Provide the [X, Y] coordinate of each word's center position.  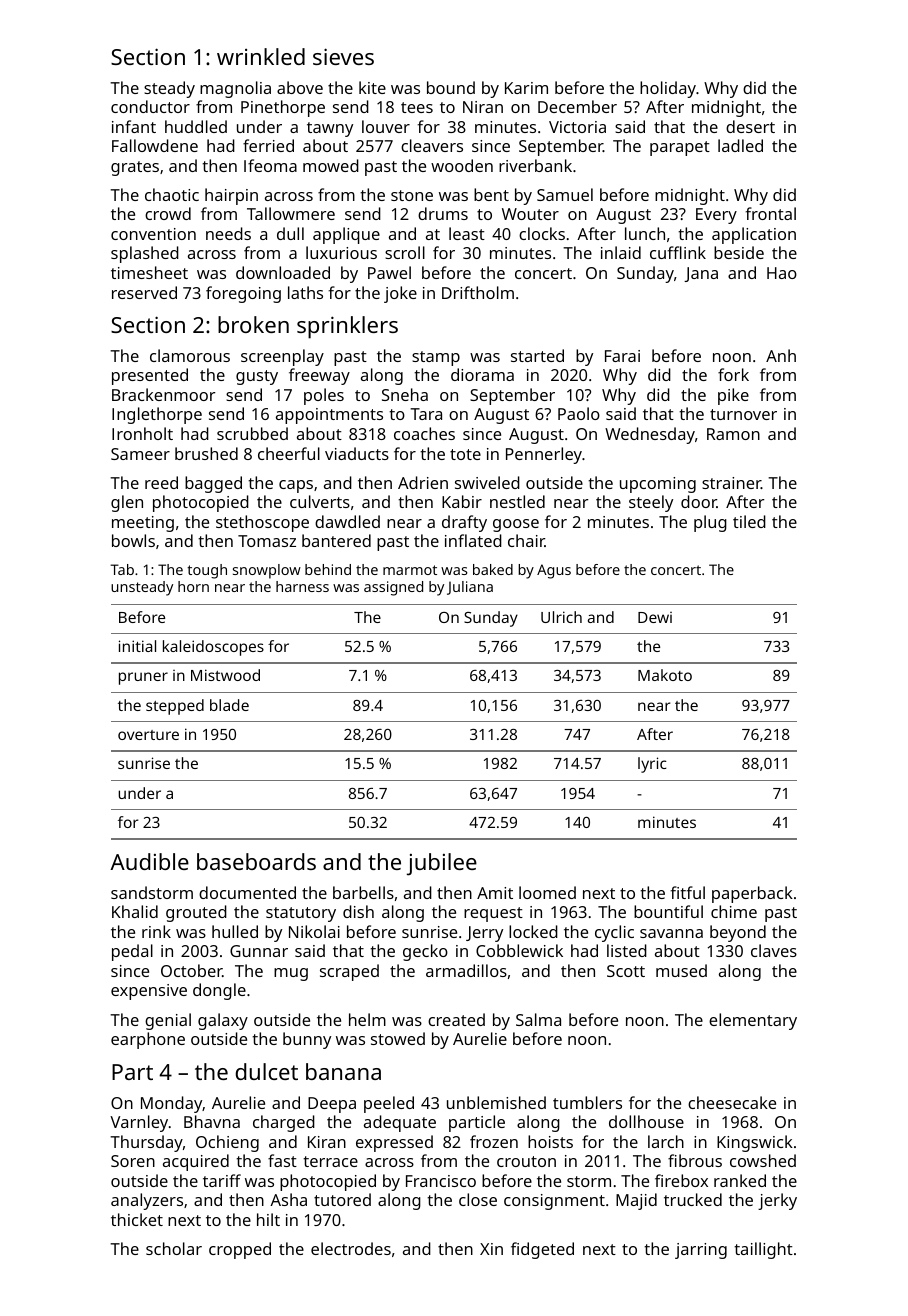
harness [302, 586]
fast [282, 1160]
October [191, 970]
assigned [393, 588]
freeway [319, 376]
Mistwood [225, 675]
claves [774, 950]
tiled [749, 521]
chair [526, 540]
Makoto [665, 675]
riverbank [535, 165]
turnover [743, 414]
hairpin [231, 196]
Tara [426, 414]
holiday [668, 89]
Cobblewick [519, 950]
